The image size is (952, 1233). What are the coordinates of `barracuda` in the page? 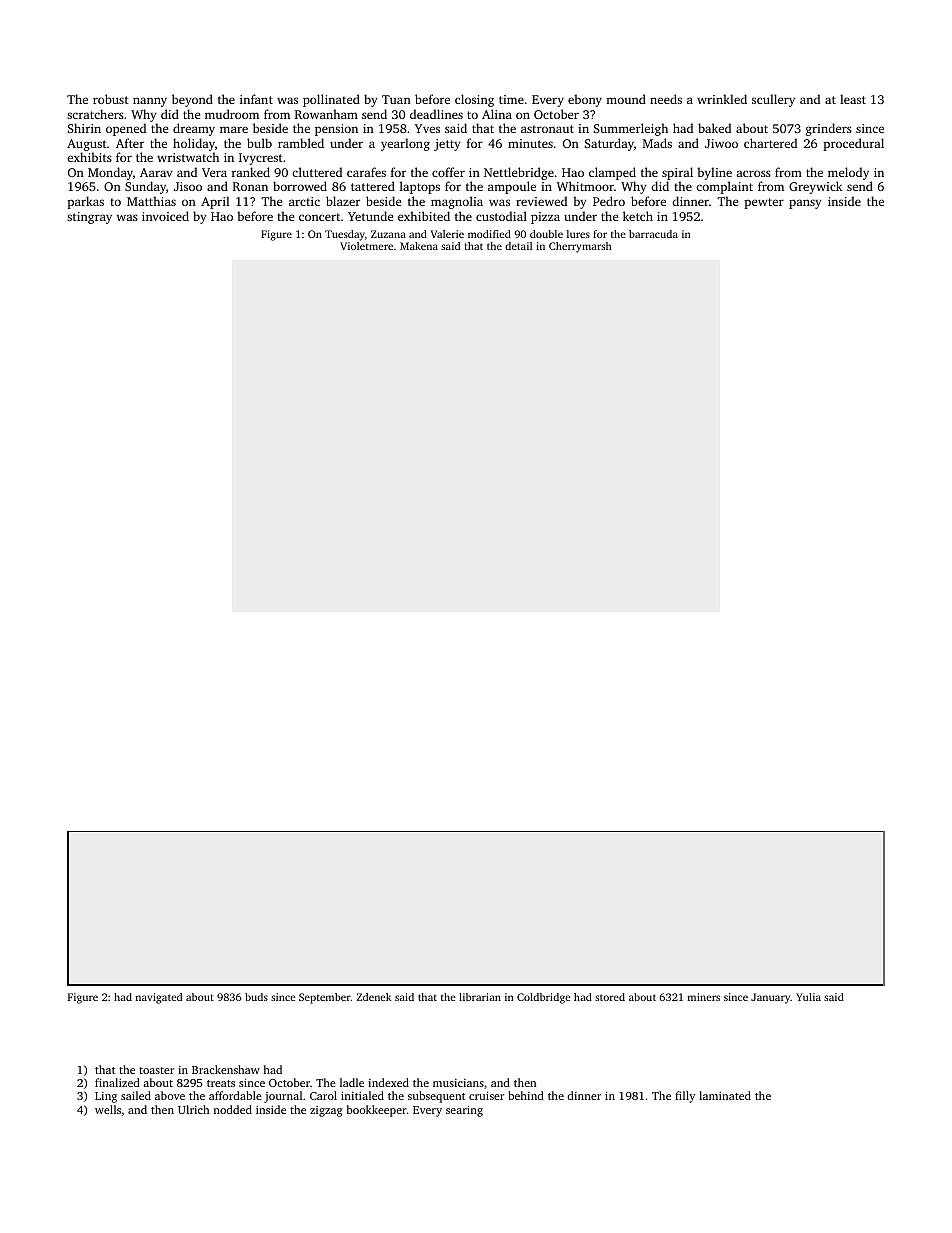 It's located at (653, 234).
